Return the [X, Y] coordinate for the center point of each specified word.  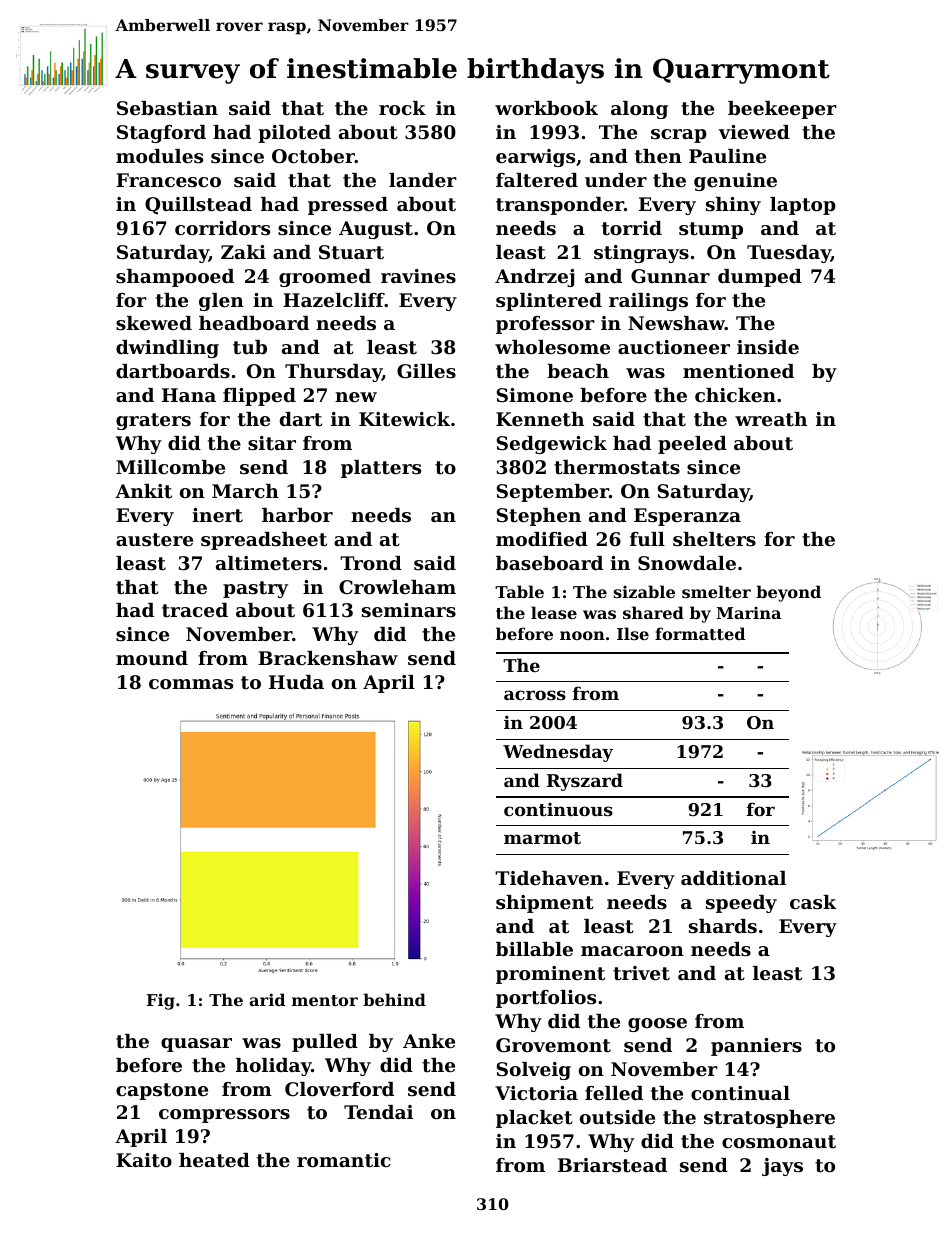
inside [768, 347]
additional [733, 878]
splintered [549, 302]
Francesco [168, 180]
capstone [162, 1091]
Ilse [633, 633]
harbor [297, 515]
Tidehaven [549, 878]
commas [191, 684]
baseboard [549, 563]
